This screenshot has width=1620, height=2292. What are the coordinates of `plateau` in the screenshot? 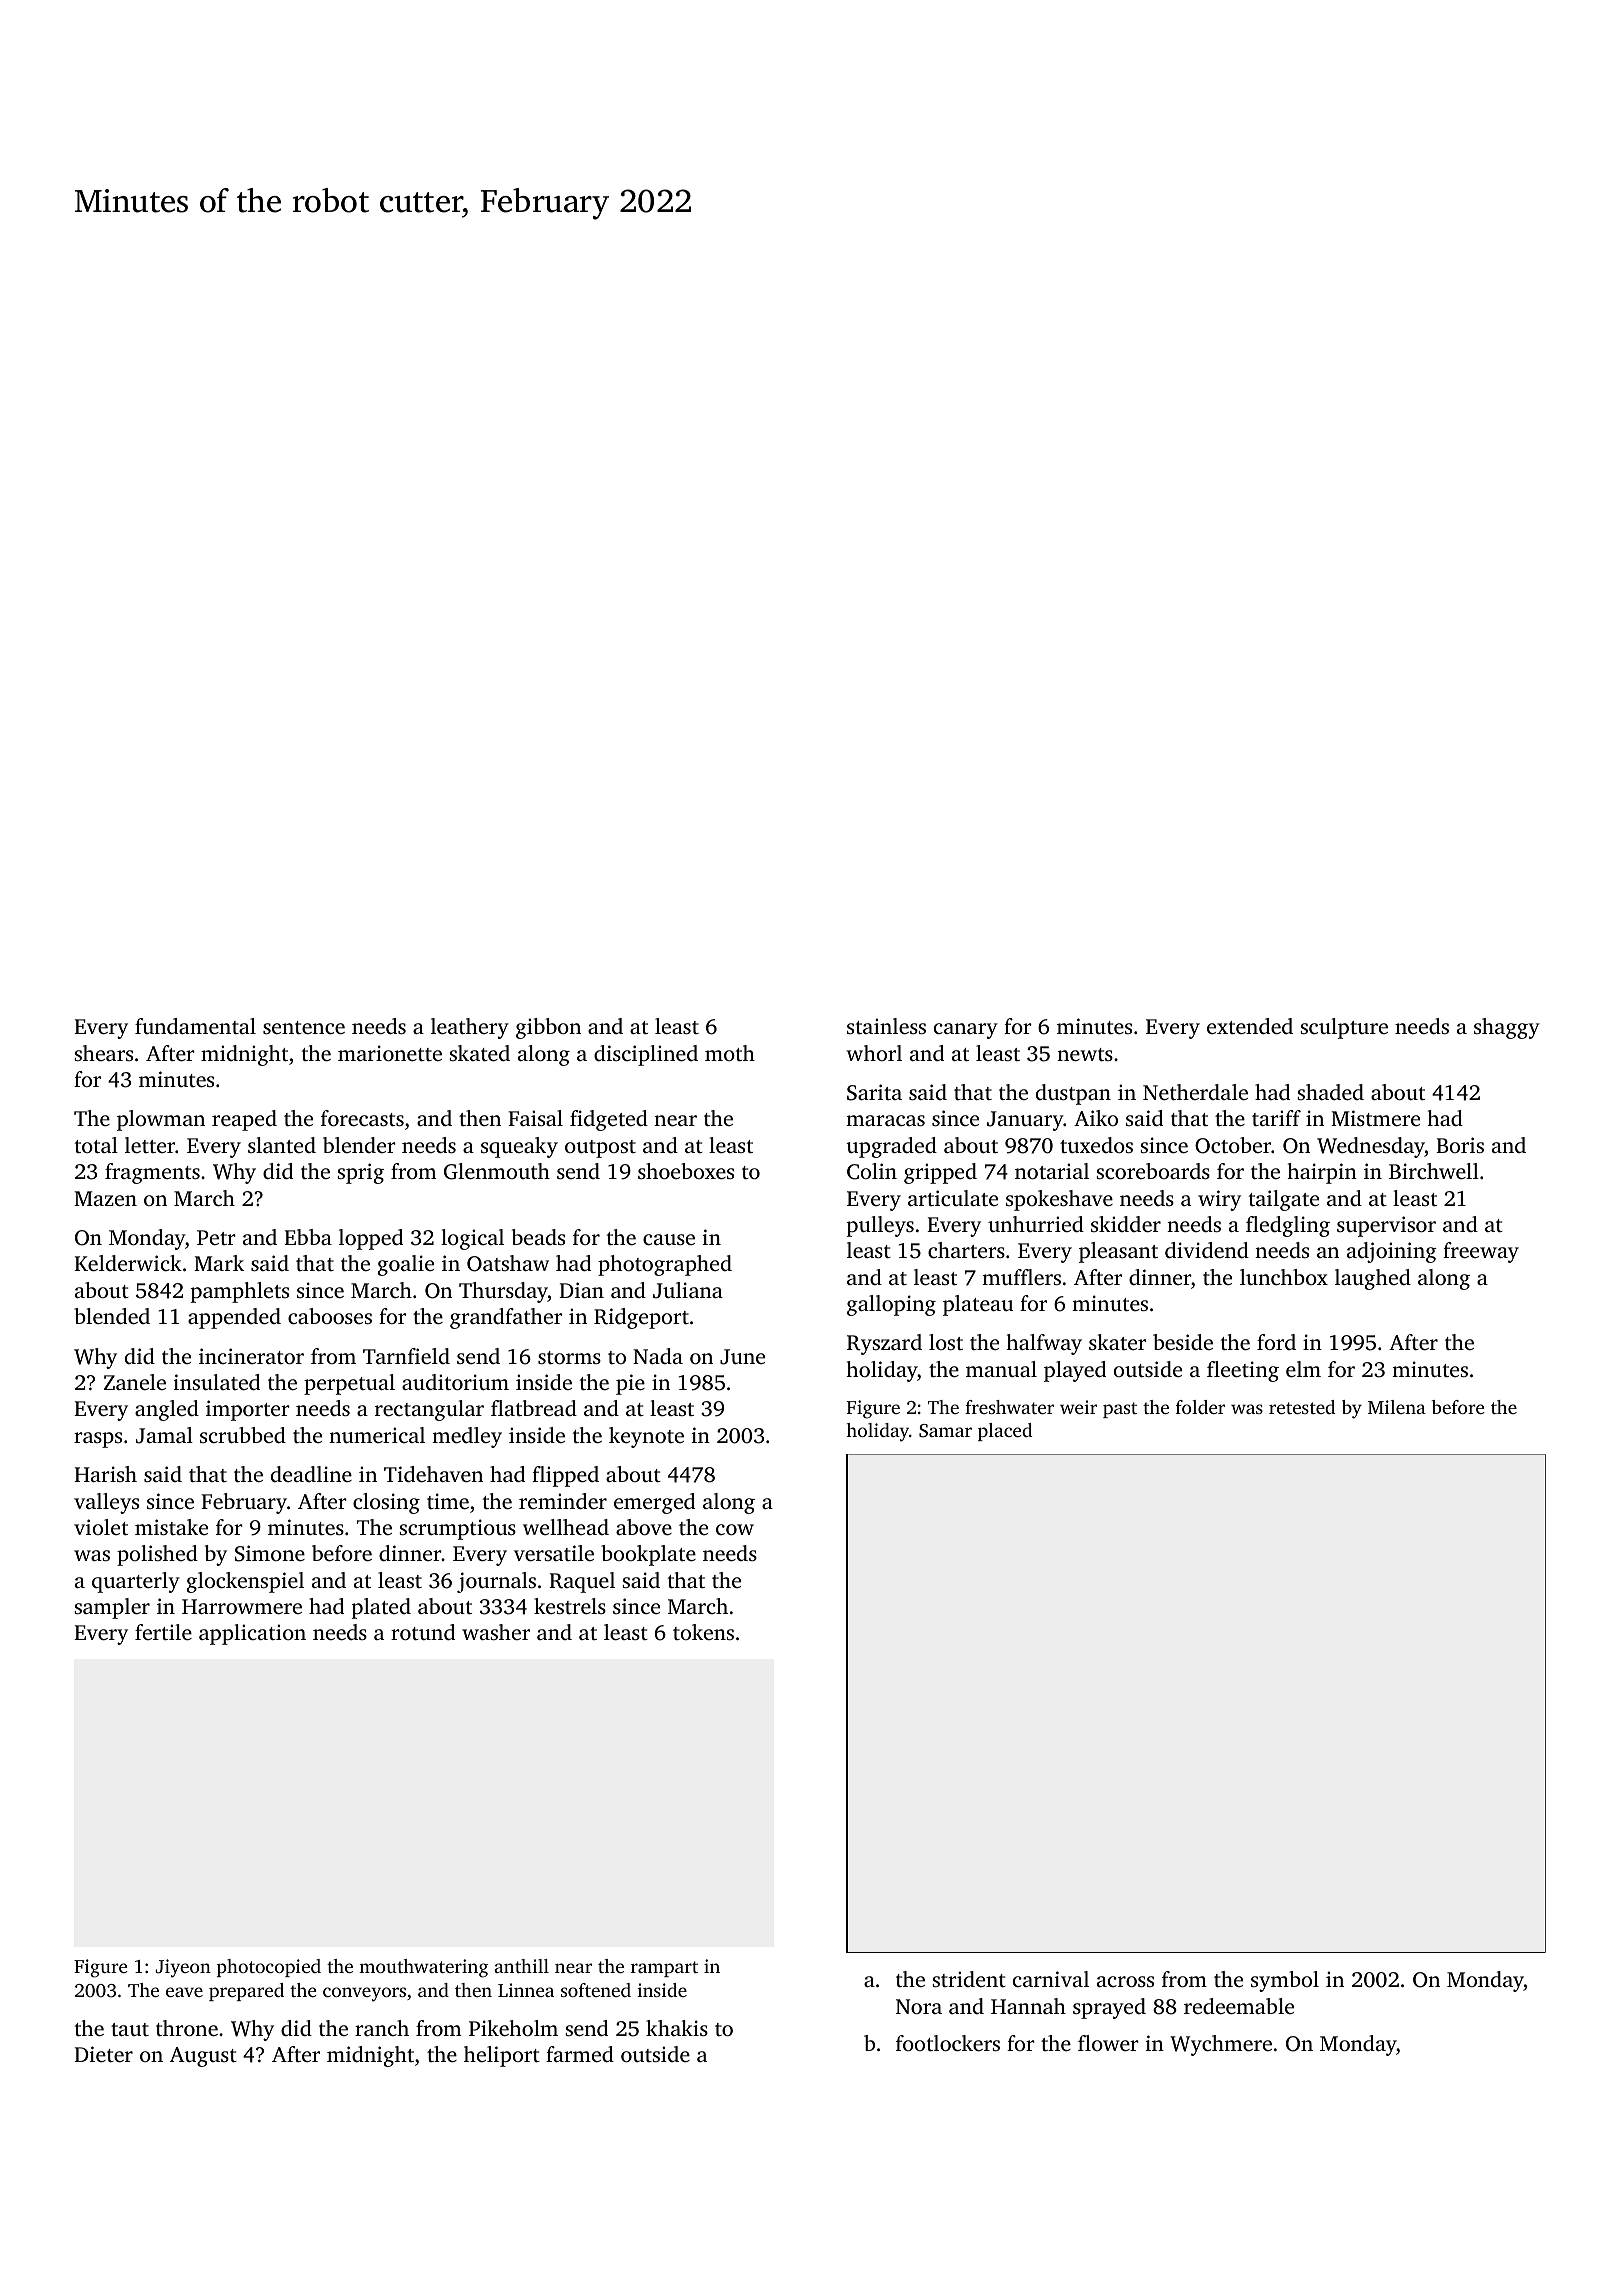 It's located at (978, 1305).
